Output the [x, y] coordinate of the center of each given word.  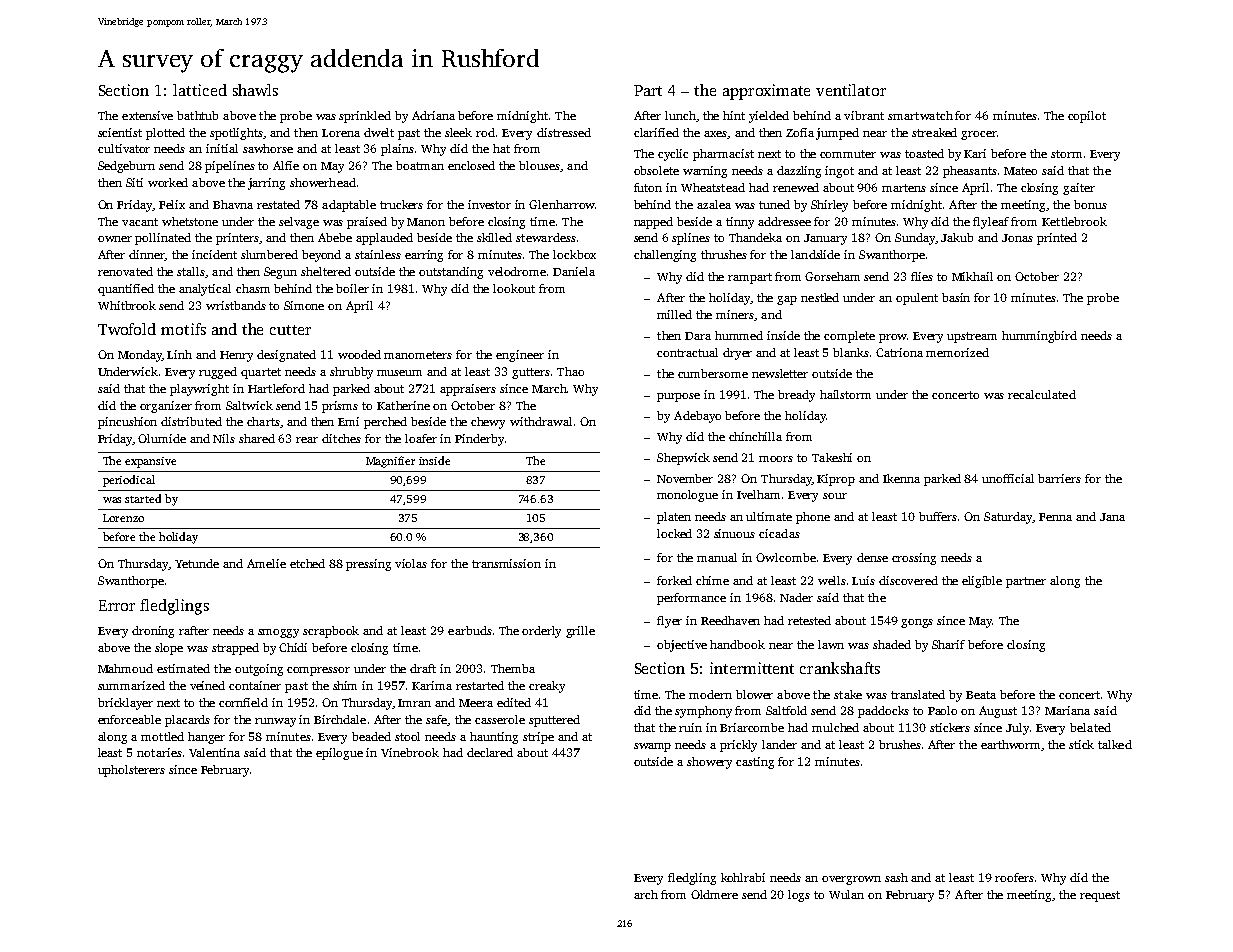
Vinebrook [410, 752]
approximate [766, 92]
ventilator [851, 90]
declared [490, 752]
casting [755, 763]
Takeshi [832, 457]
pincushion [127, 423]
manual [717, 557]
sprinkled [365, 117]
